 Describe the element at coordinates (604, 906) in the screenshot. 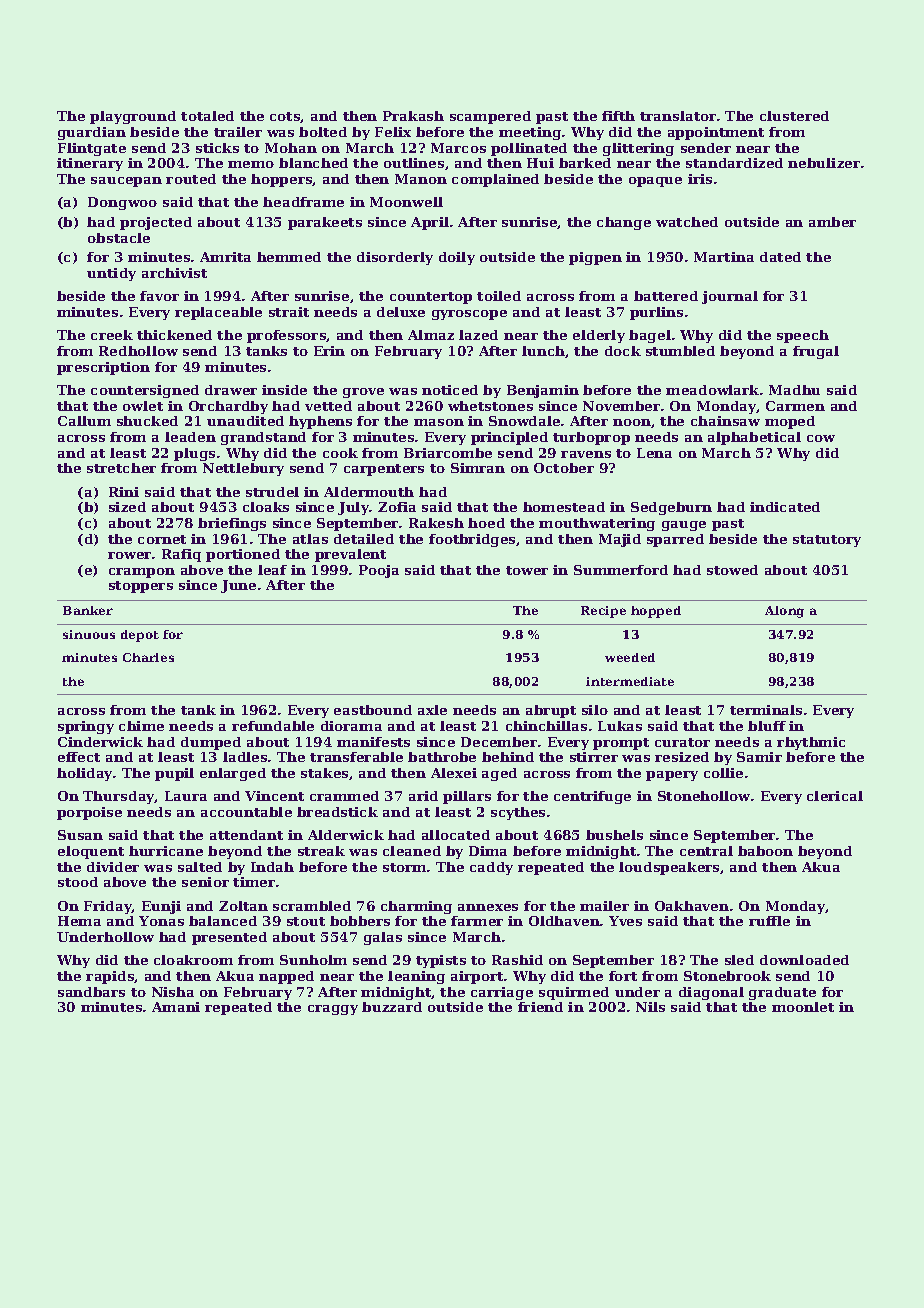

I see `mailer` at that location.
